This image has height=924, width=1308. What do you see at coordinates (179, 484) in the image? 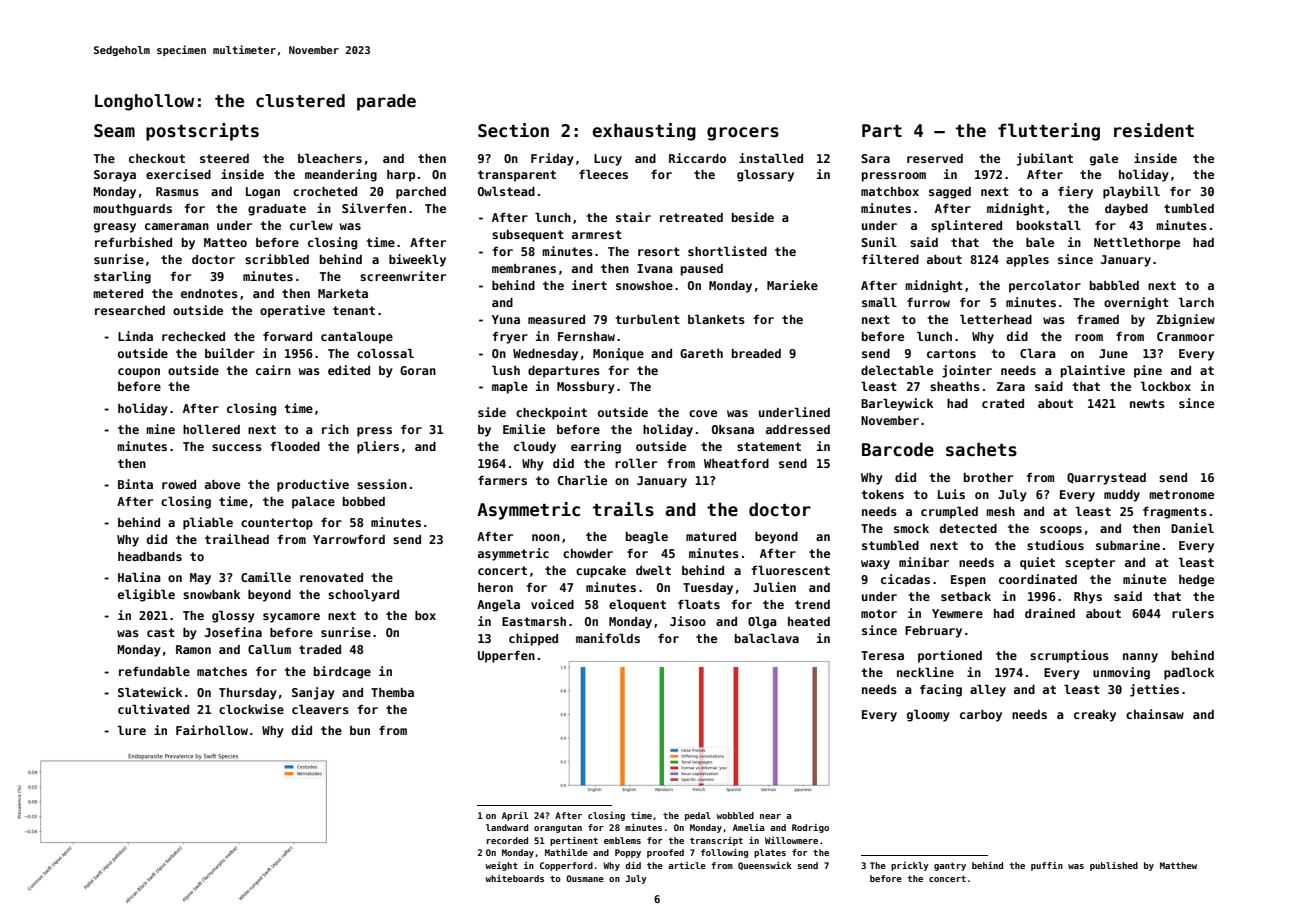
I see `rowed` at bounding box center [179, 484].
